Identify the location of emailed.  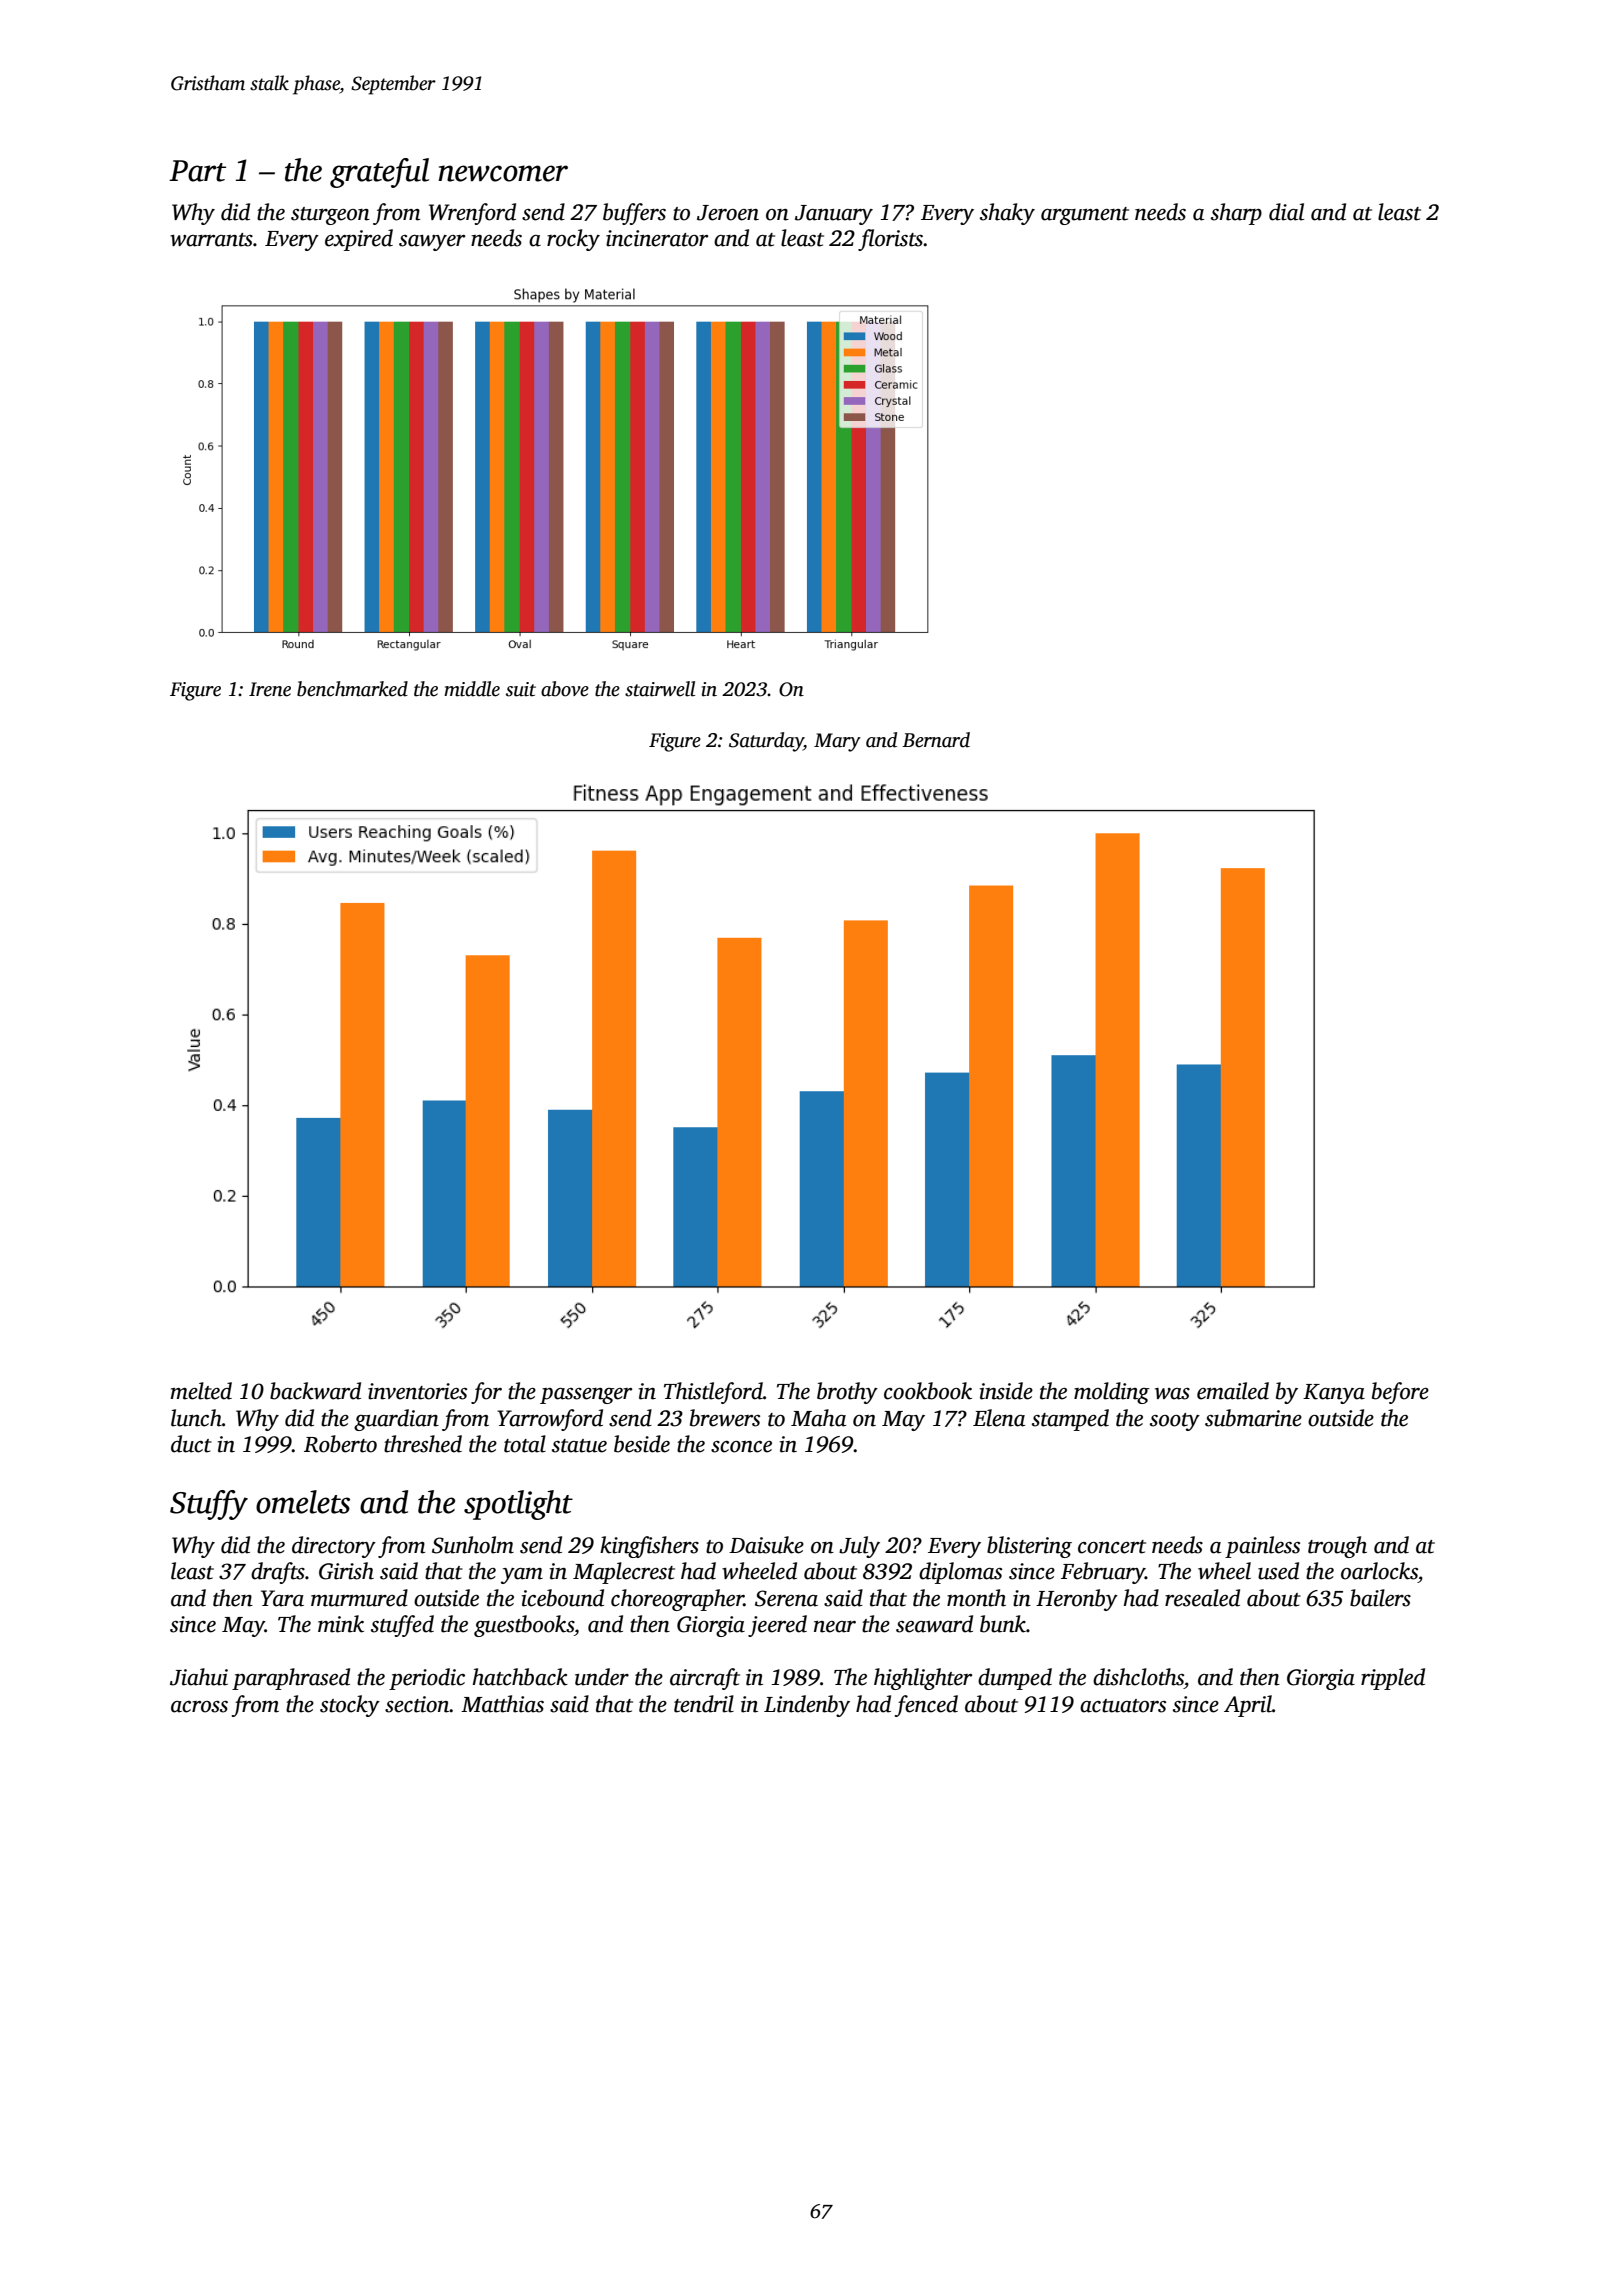
(1233, 1391).
